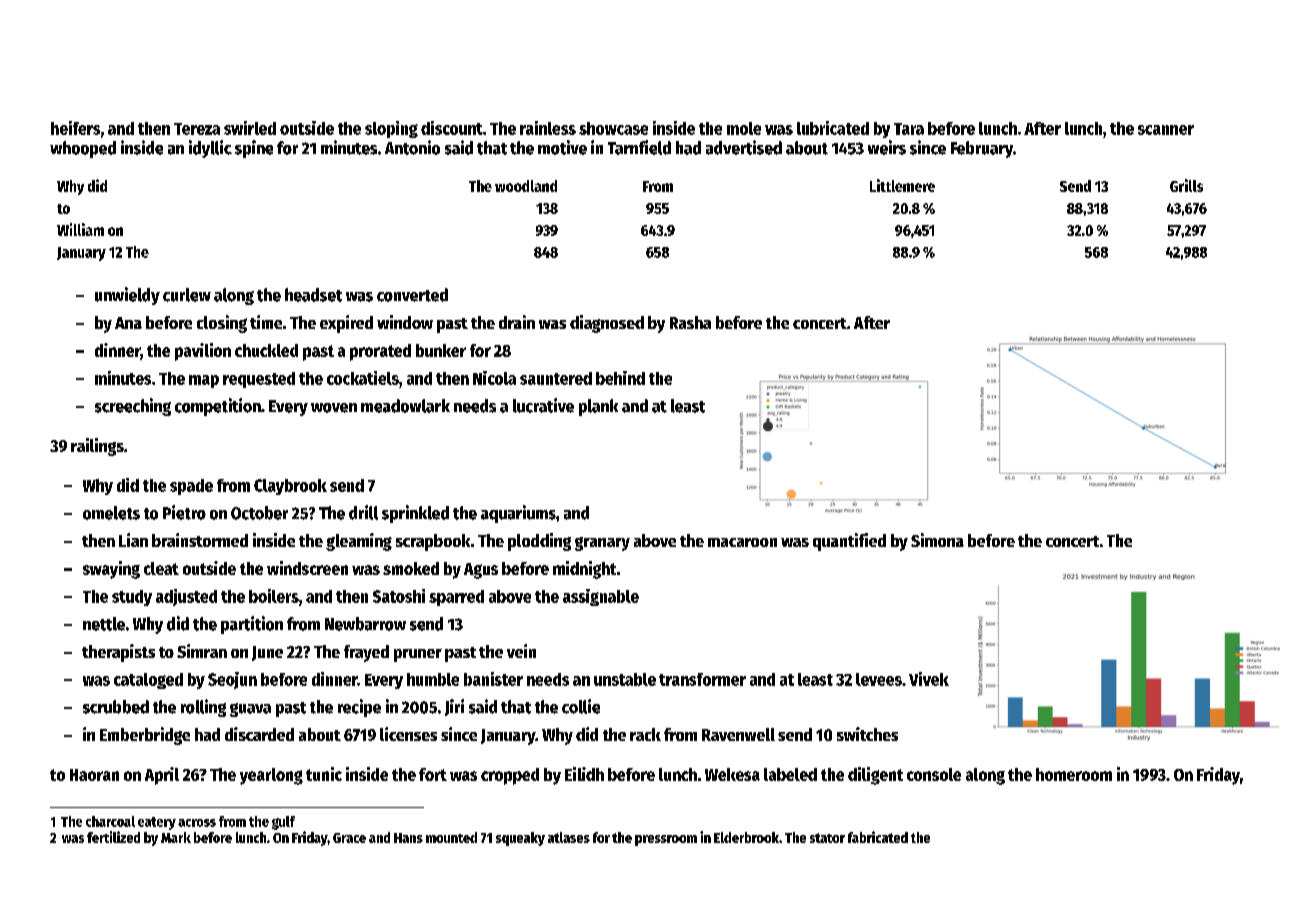  Describe the element at coordinates (929, 679) in the screenshot. I see `Vivek` at that location.
